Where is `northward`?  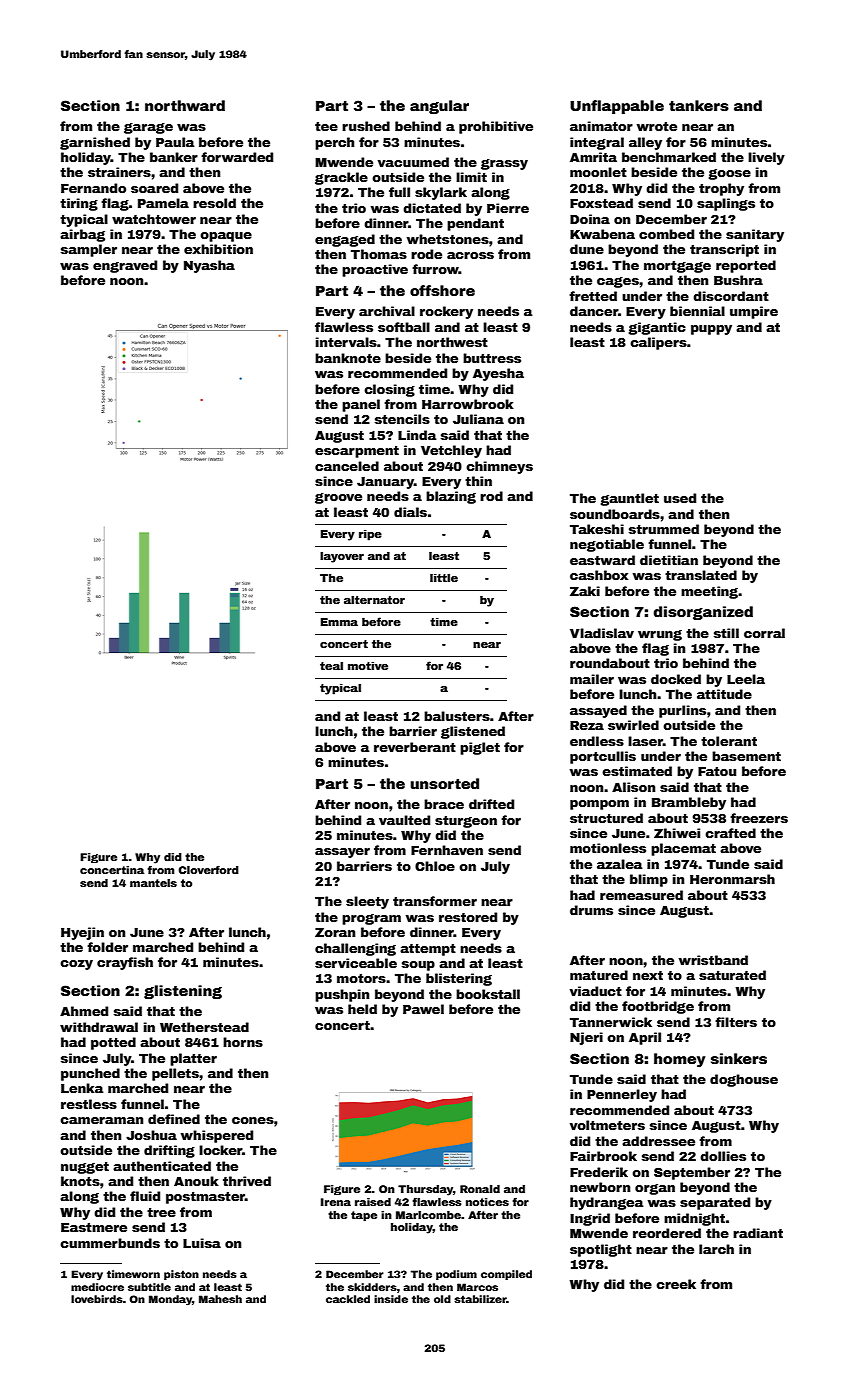 northward is located at coordinates (185, 105).
